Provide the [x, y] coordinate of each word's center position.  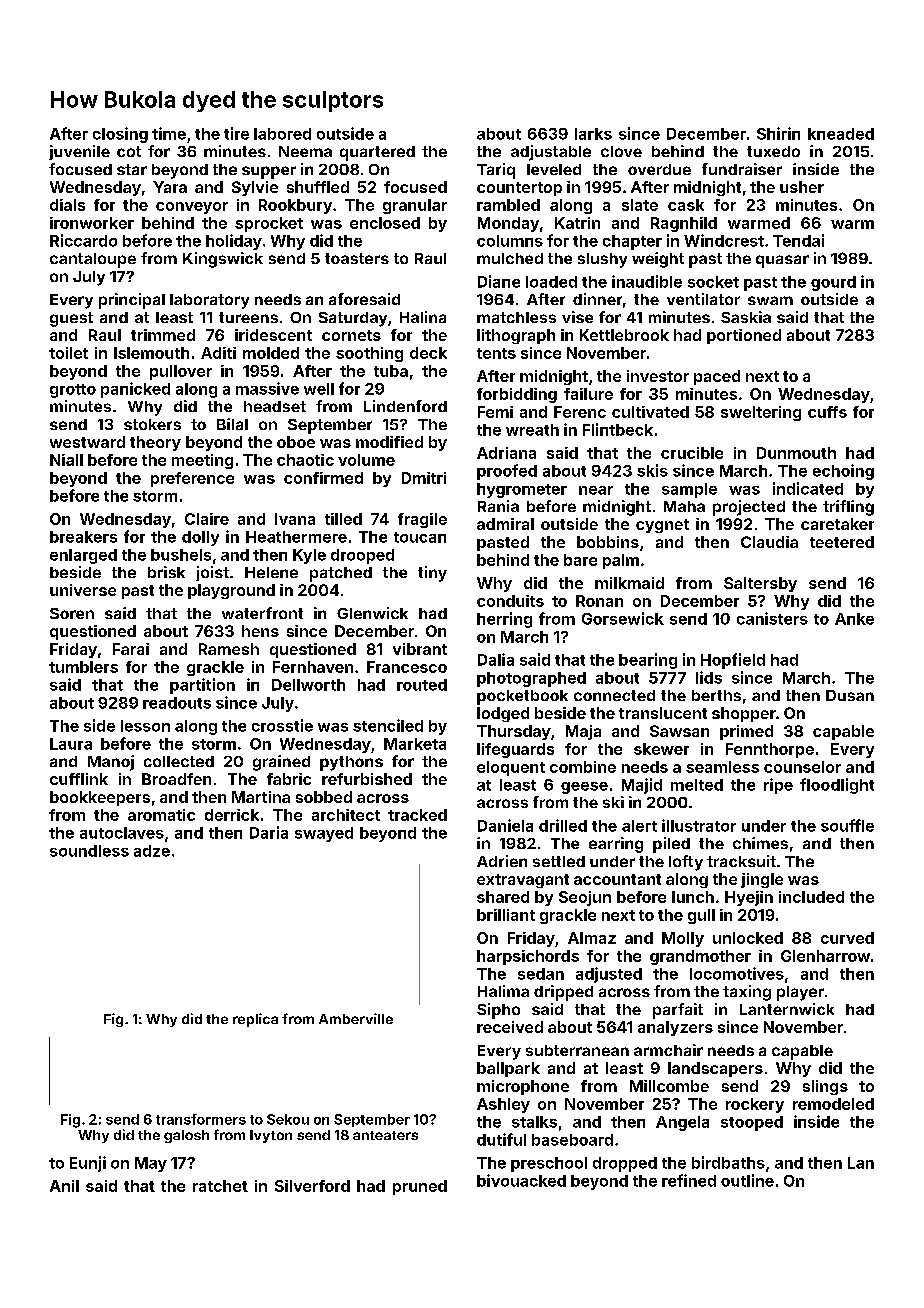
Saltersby [760, 584]
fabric [289, 779]
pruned [420, 1187]
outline [747, 1180]
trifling [848, 508]
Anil [64, 1186]
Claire [207, 519]
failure [588, 394]
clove [621, 151]
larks [593, 134]
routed [422, 685]
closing [120, 135]
